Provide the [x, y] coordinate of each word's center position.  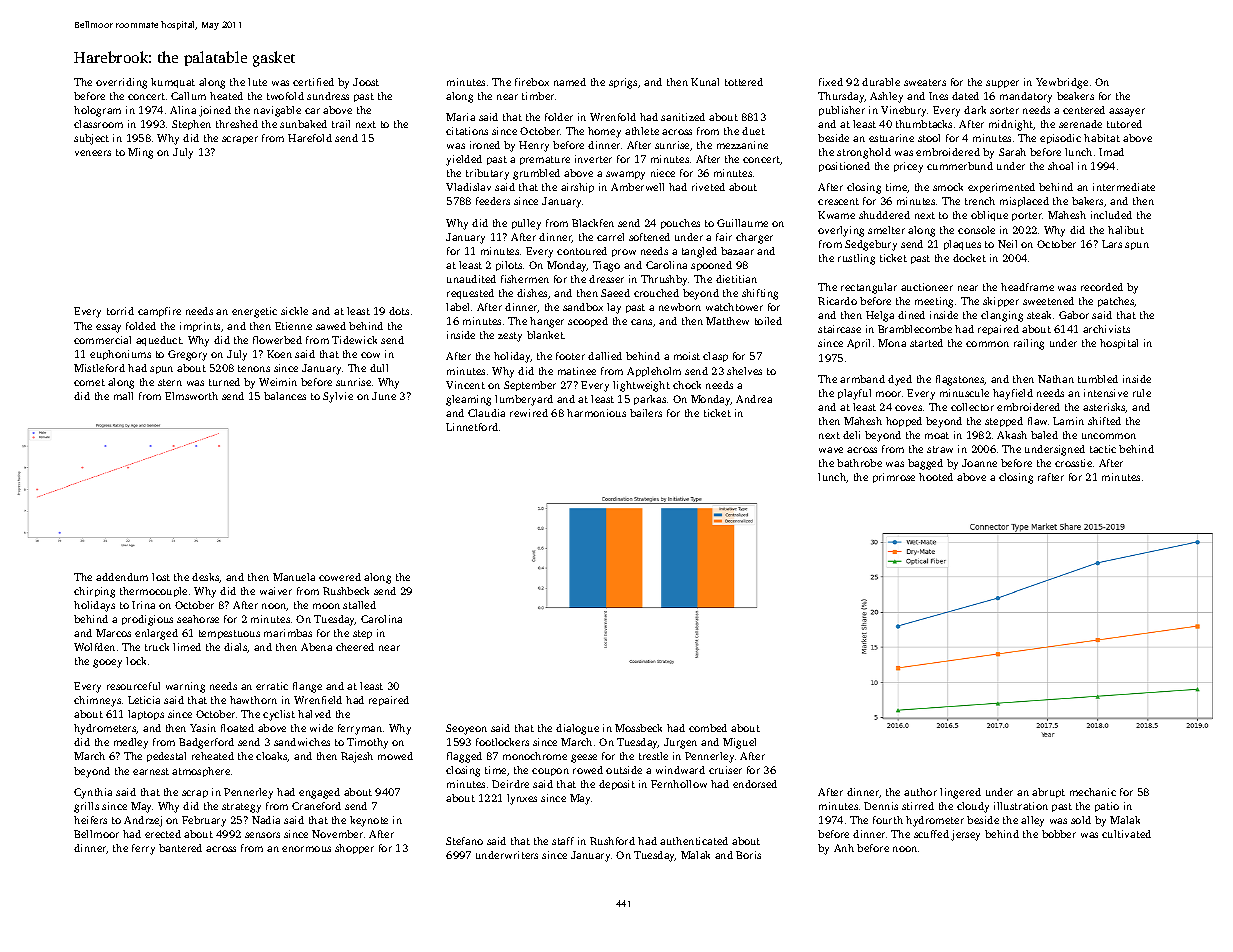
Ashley [886, 97]
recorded [1102, 287]
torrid [120, 311]
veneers [93, 153]
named [570, 82]
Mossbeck [638, 728]
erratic [272, 686]
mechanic [1093, 792]
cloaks [272, 757]
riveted [708, 187]
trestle [653, 756]
